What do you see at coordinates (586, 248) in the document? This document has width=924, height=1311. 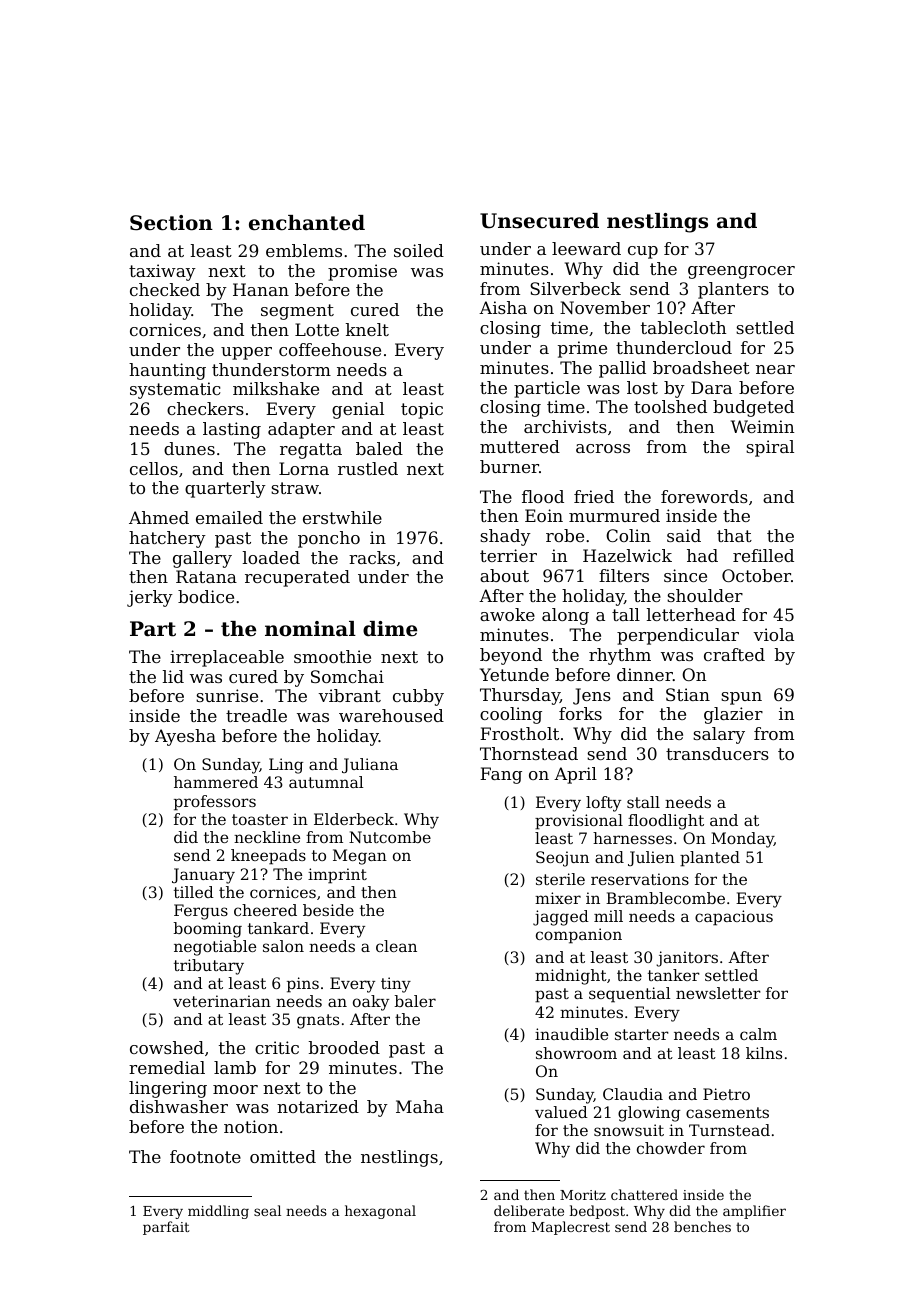 I see `leeward` at bounding box center [586, 248].
